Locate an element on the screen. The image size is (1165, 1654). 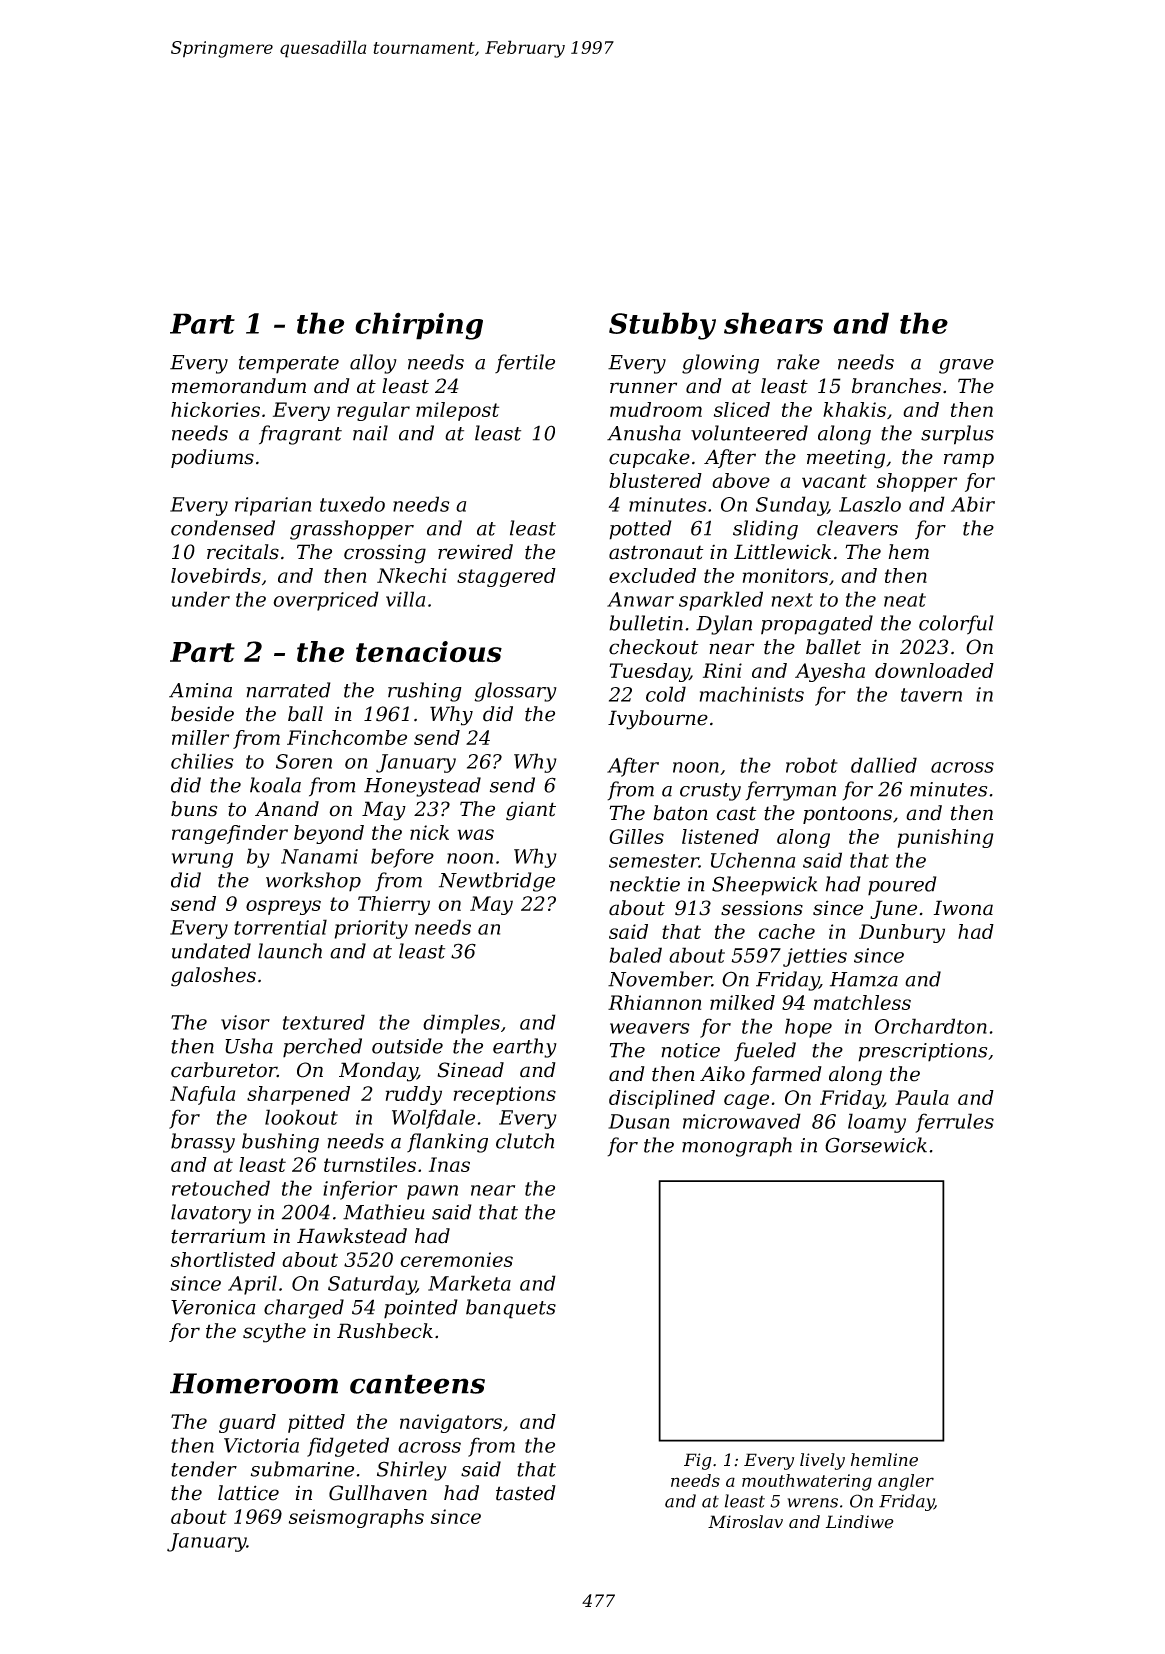
condensed is located at coordinates (223, 528).
